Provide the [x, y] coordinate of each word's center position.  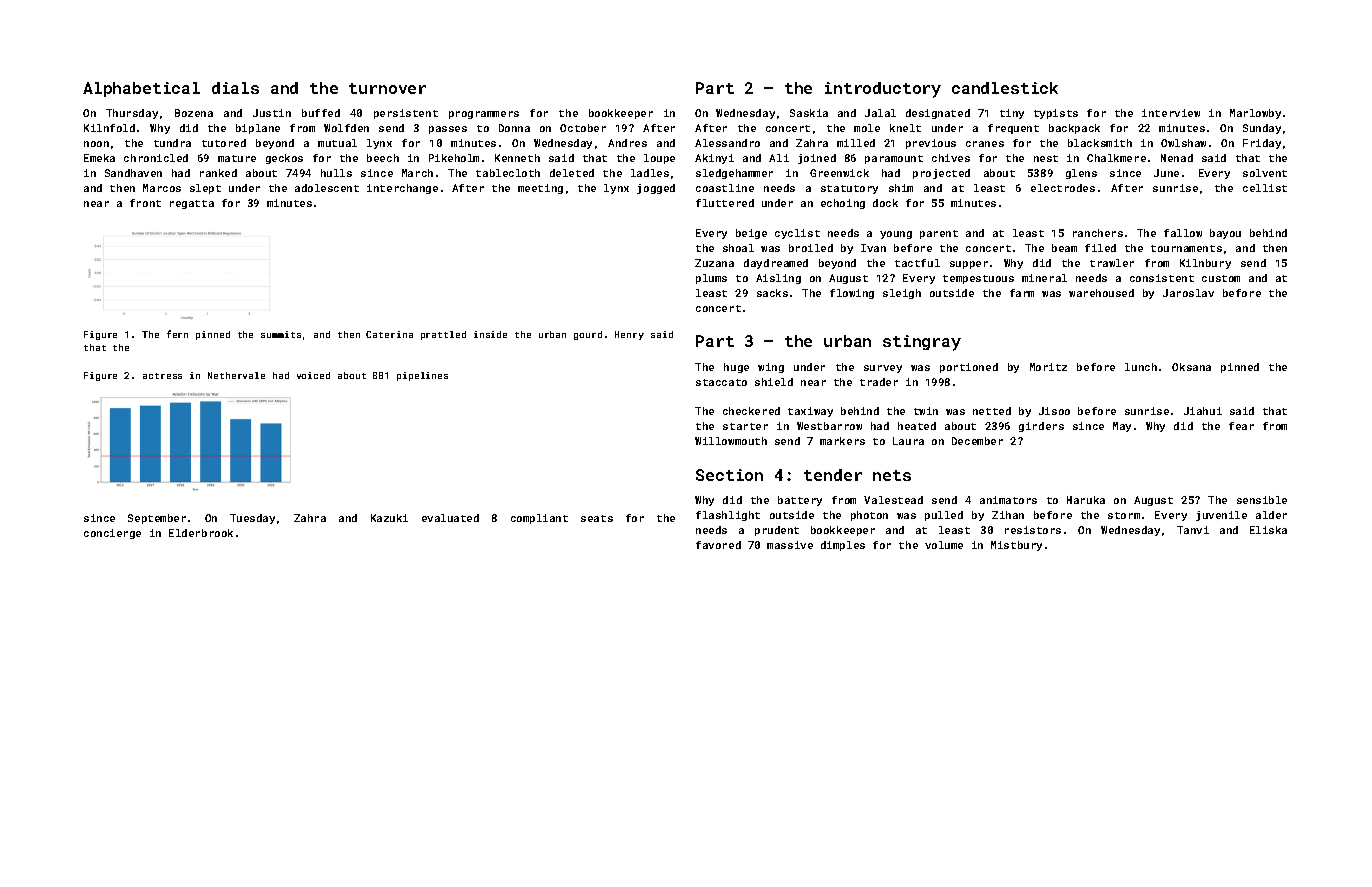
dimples [843, 546]
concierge [112, 534]
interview [1171, 113]
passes [448, 130]
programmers [484, 115]
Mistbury [1016, 546]
